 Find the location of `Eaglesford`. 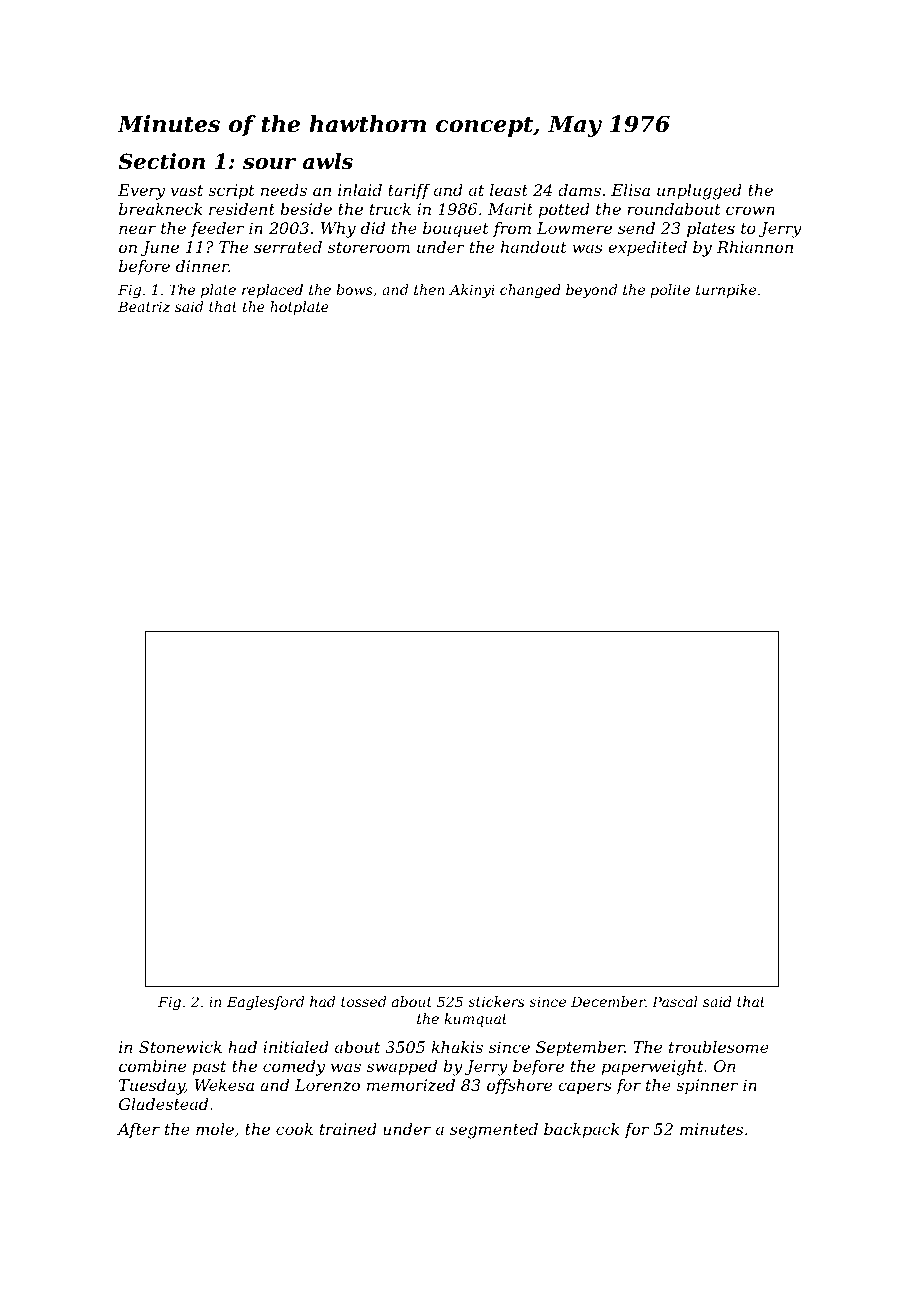

Eaglesford is located at coordinates (265, 1003).
